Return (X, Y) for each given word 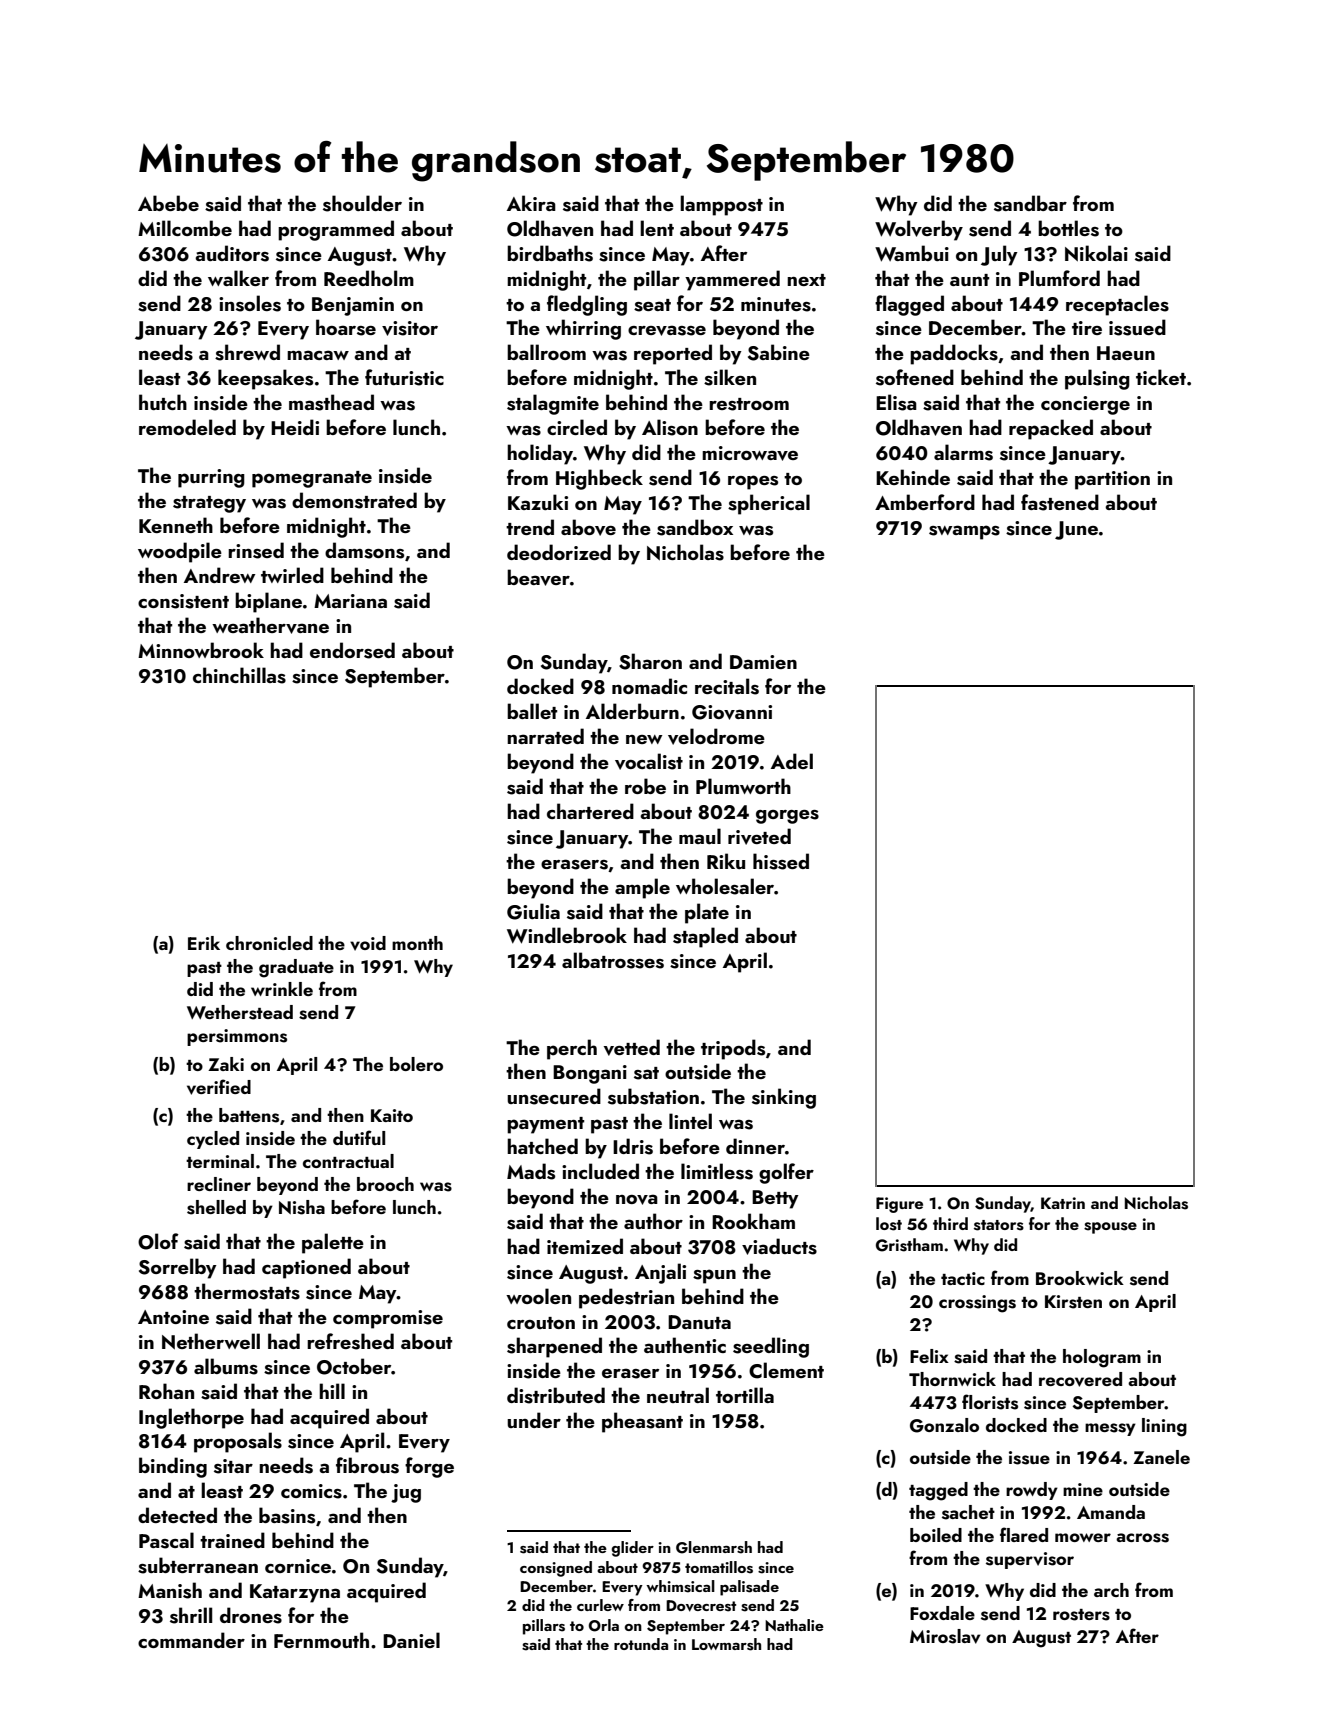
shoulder (362, 203)
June (1076, 530)
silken (730, 377)
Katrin (1063, 1203)
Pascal (166, 1540)
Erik (204, 943)
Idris (633, 1146)
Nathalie (794, 1625)
